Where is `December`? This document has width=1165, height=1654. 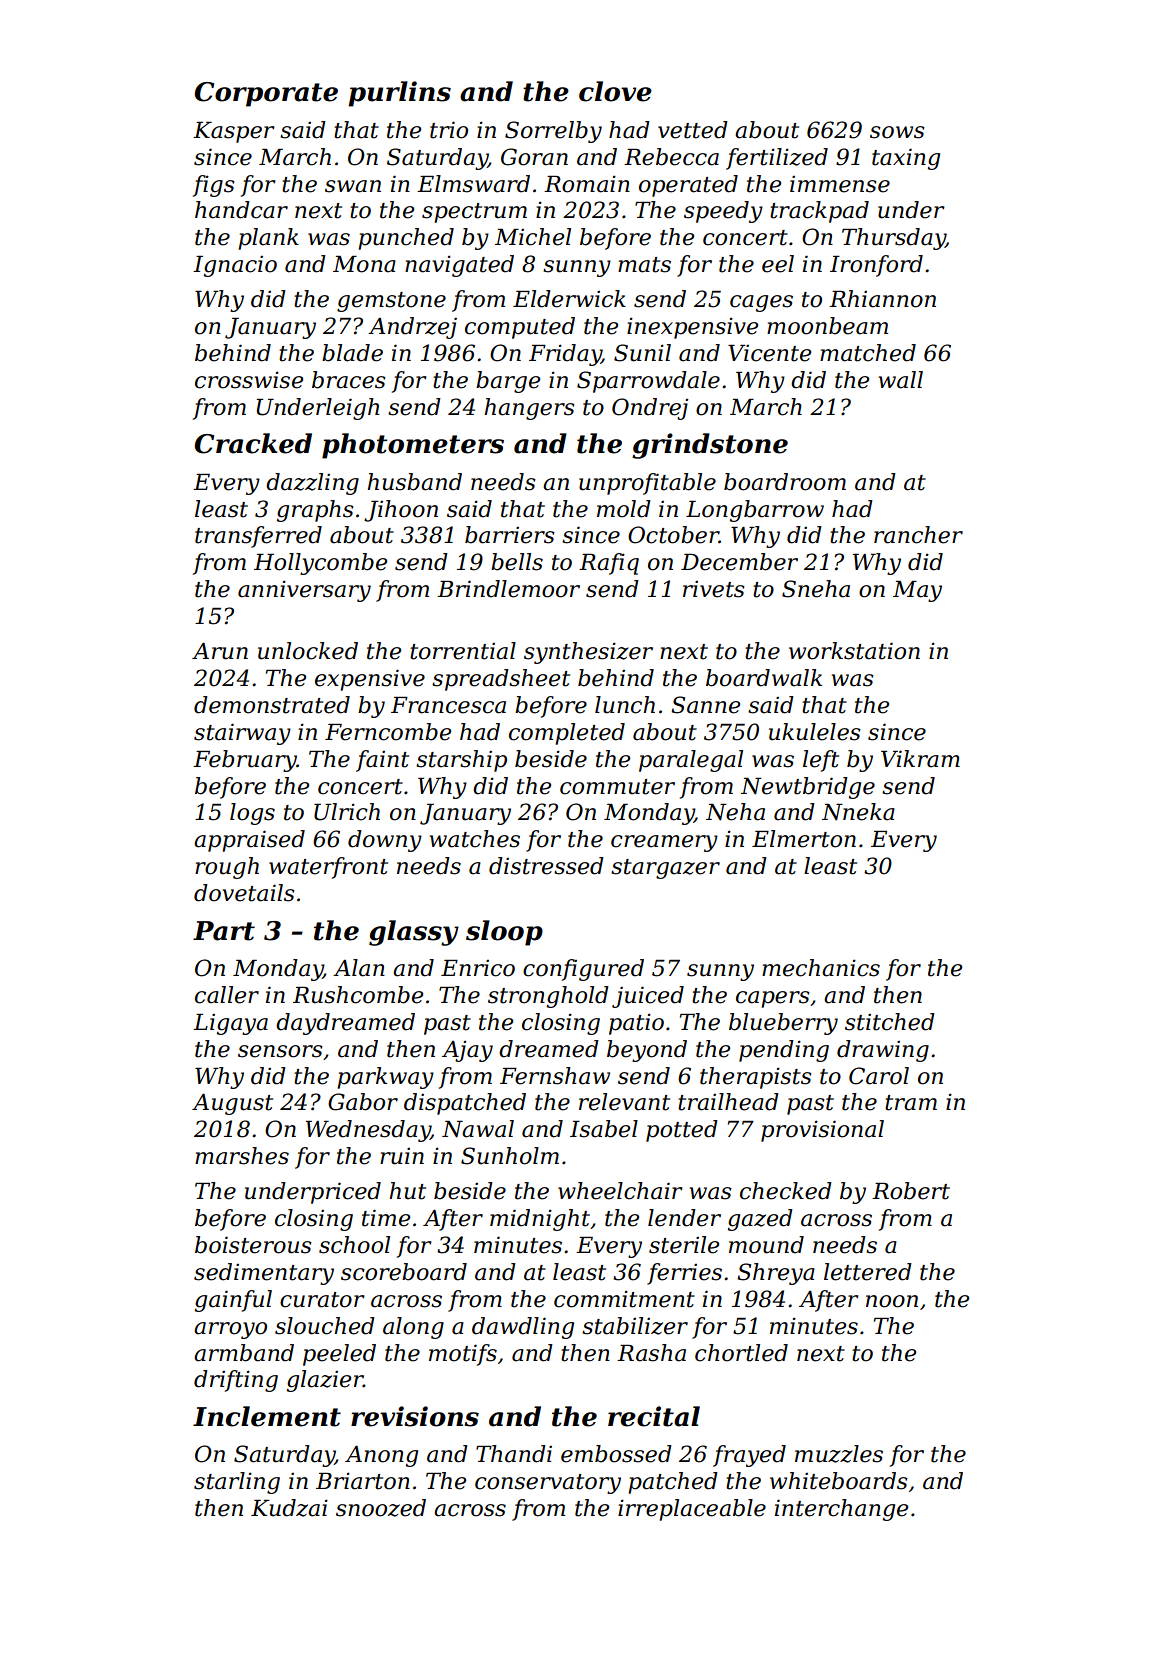 December is located at coordinates (739, 562).
